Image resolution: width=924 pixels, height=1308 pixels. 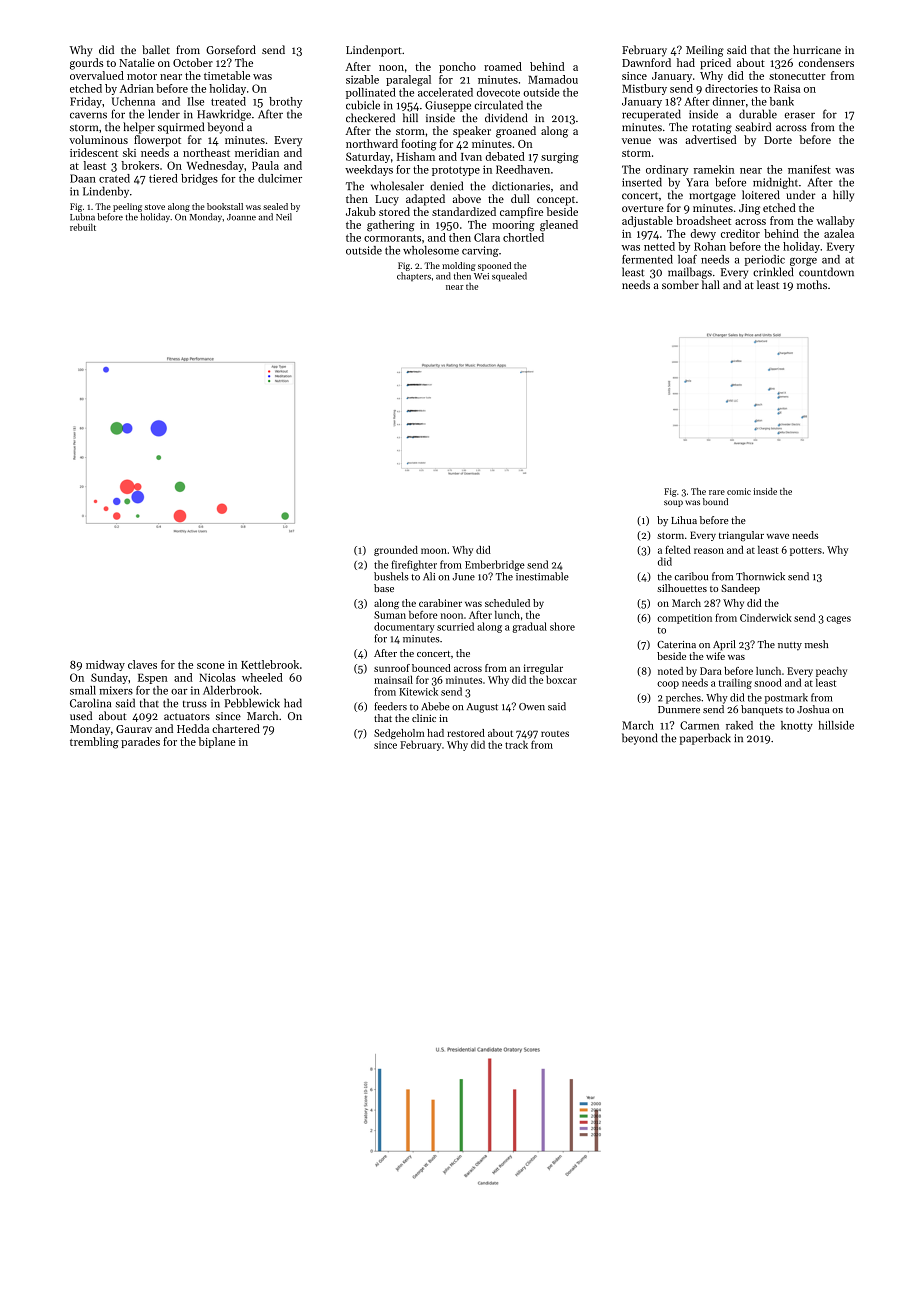 I want to click on rebuilt, so click(x=83, y=227).
